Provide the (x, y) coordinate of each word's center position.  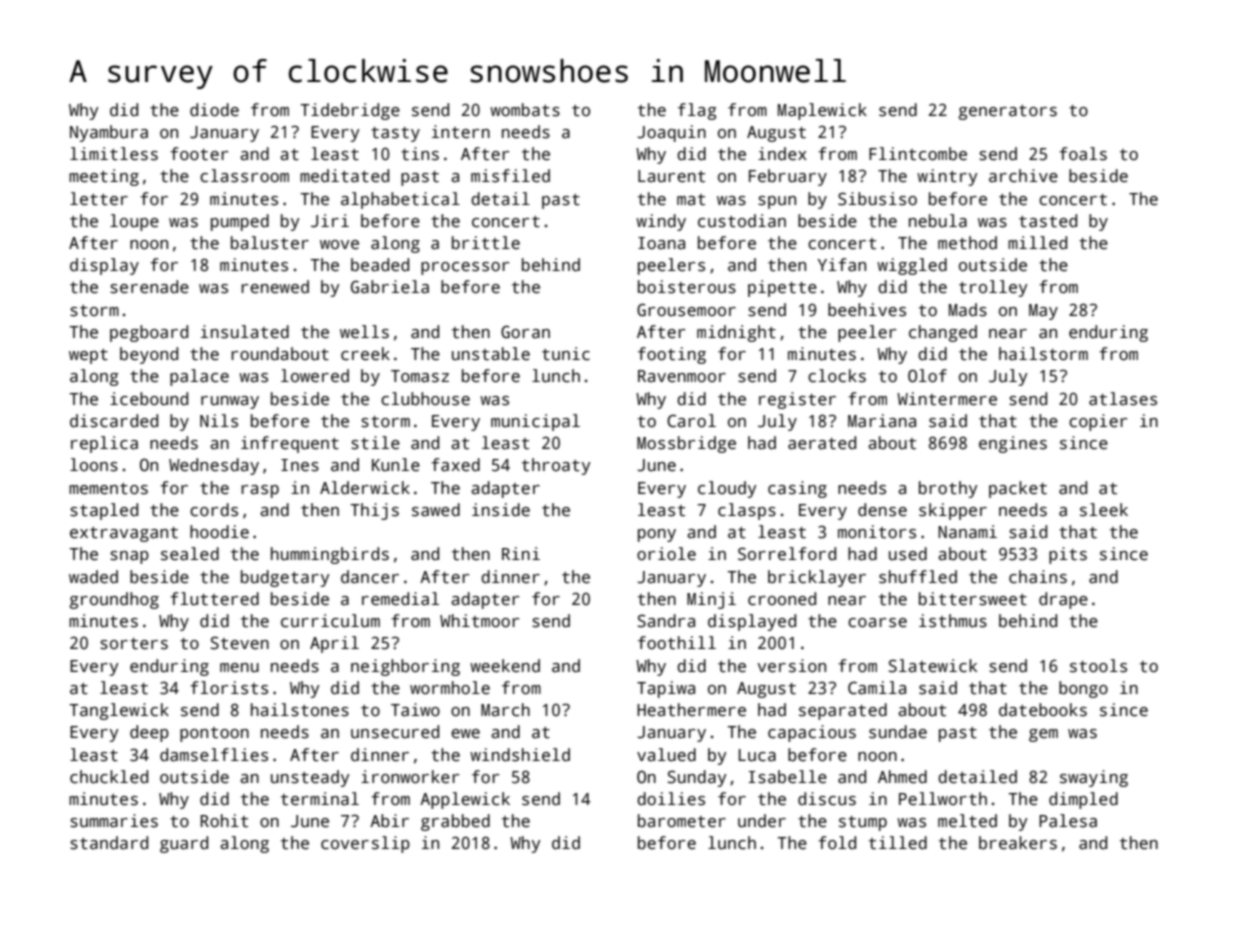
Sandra (666, 621)
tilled (898, 843)
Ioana (661, 243)
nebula (938, 221)
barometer (682, 821)
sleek (1104, 510)
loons (94, 465)
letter (99, 199)
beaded (380, 265)
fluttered (214, 599)
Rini (521, 553)
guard (184, 844)
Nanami (967, 532)
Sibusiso (877, 199)
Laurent (671, 176)
